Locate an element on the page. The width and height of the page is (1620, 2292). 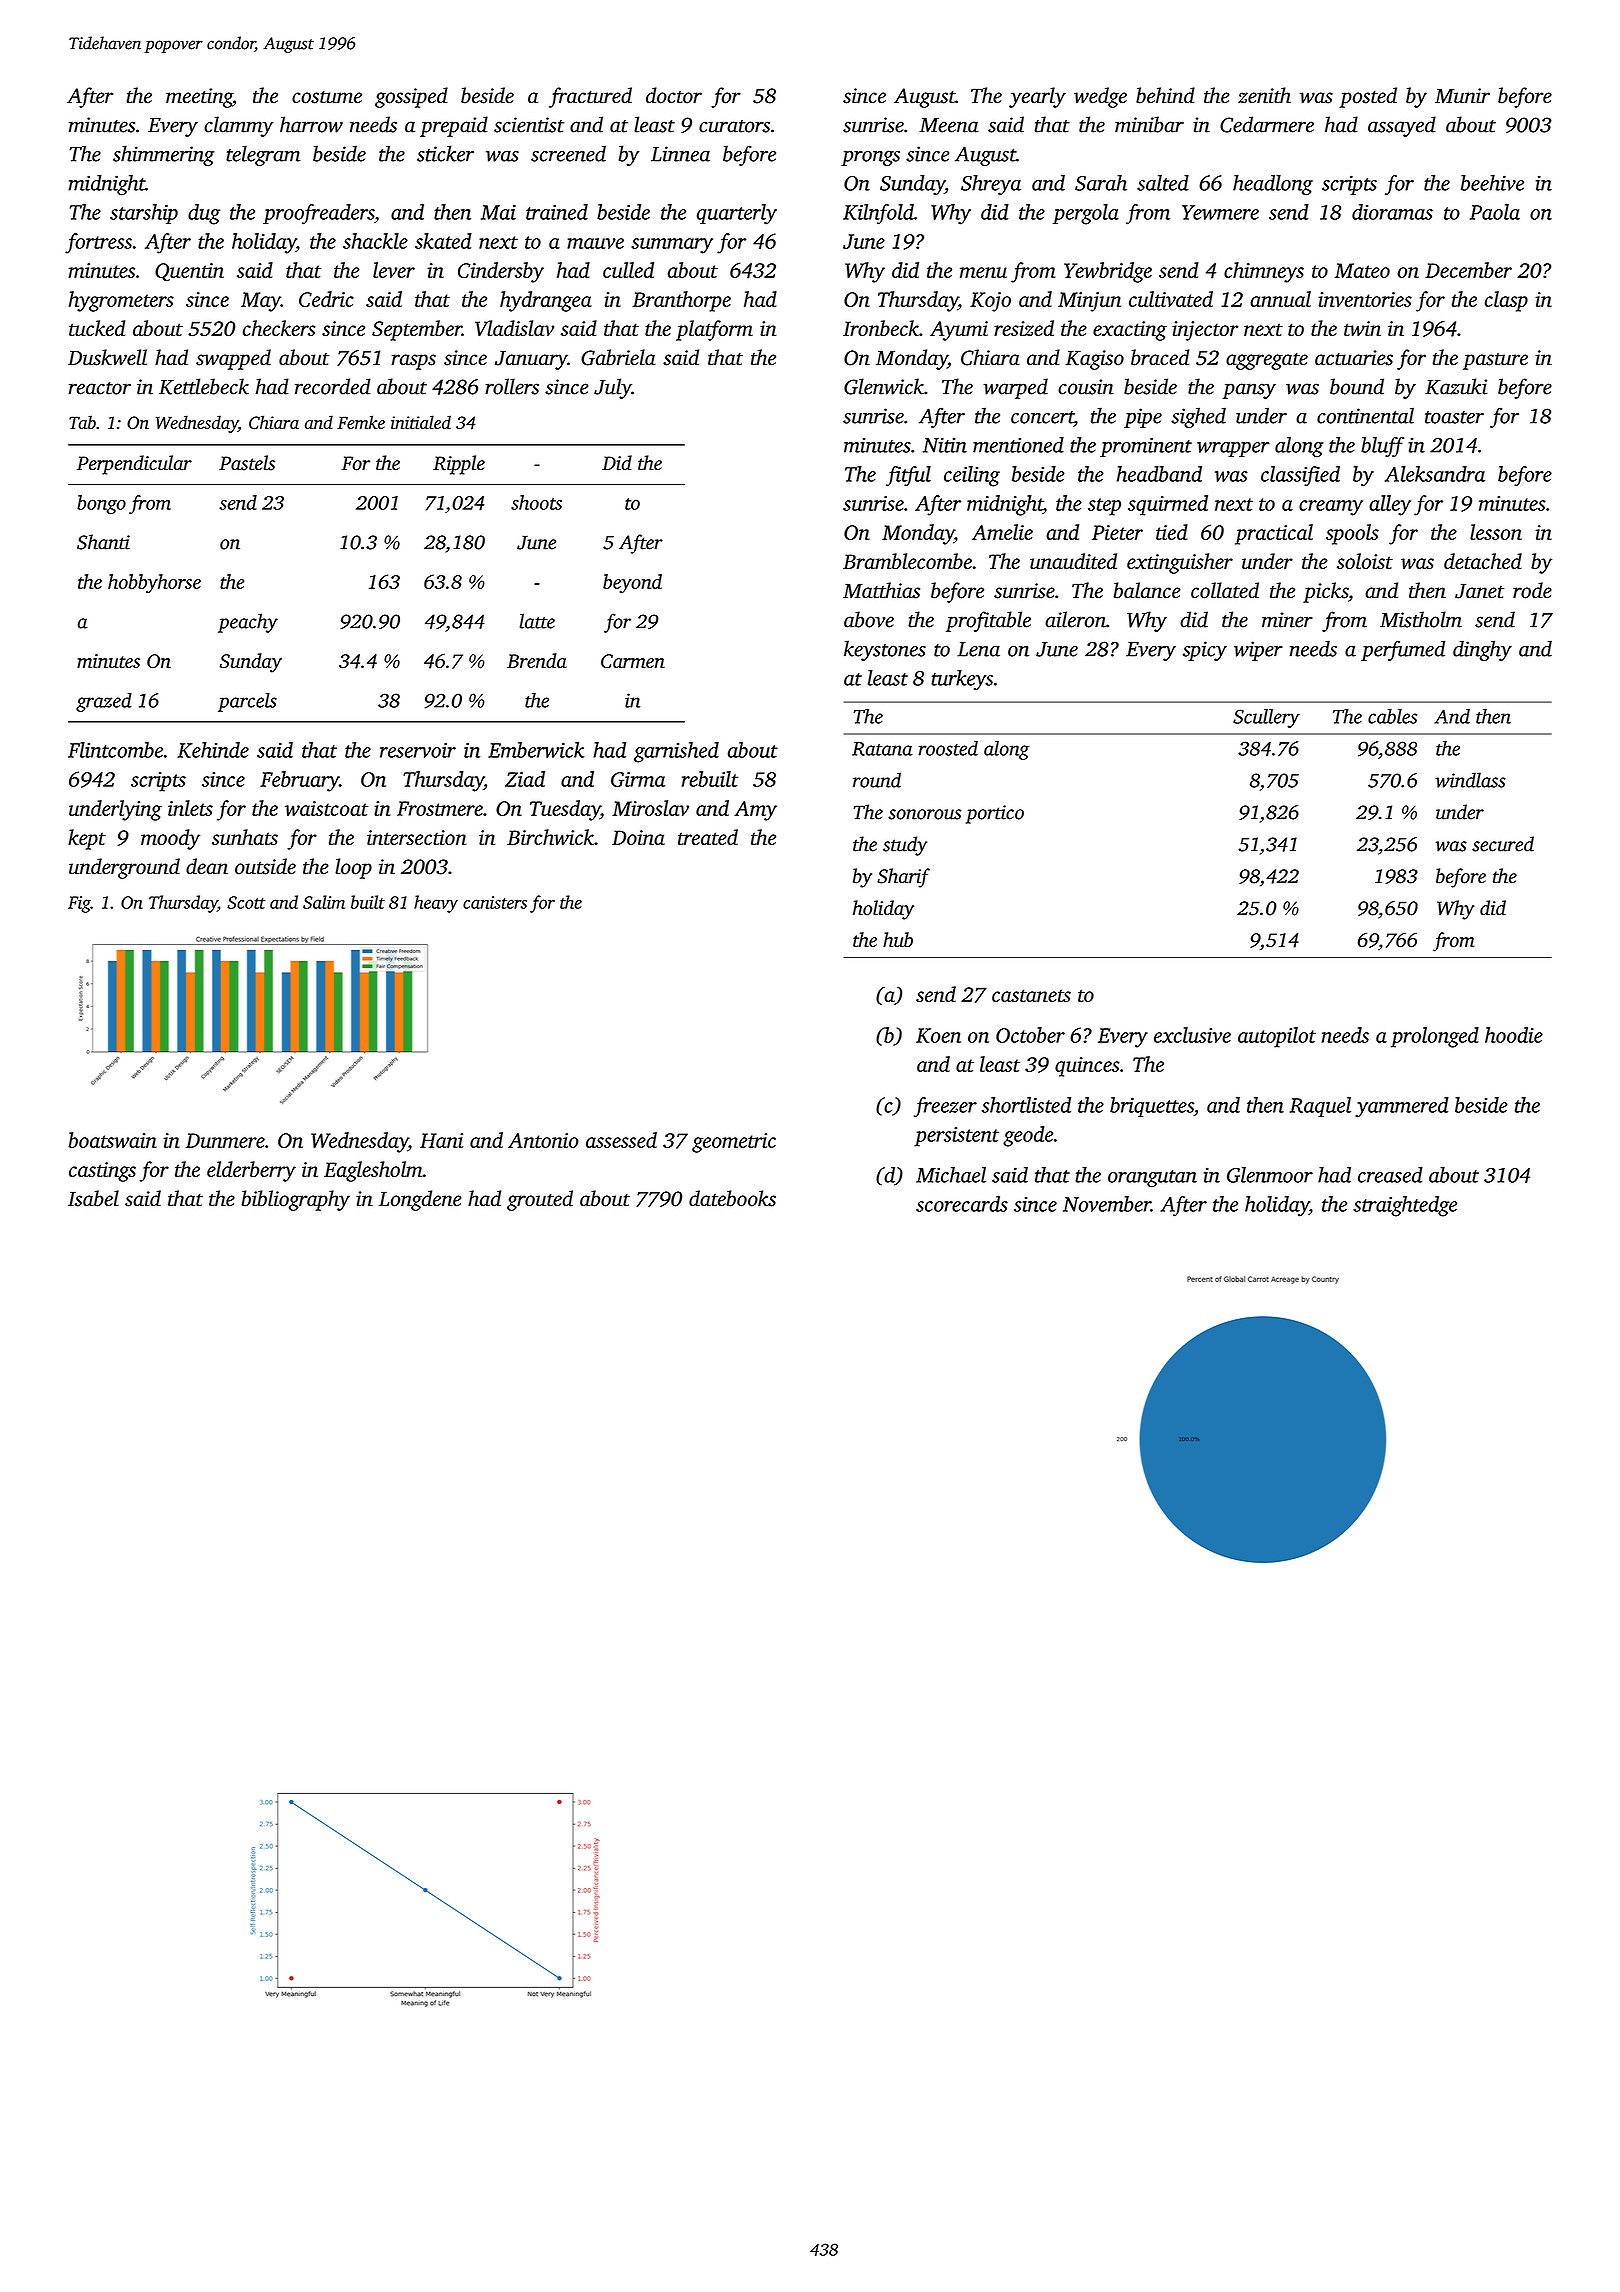
exclusive is located at coordinates (1192, 1035).
